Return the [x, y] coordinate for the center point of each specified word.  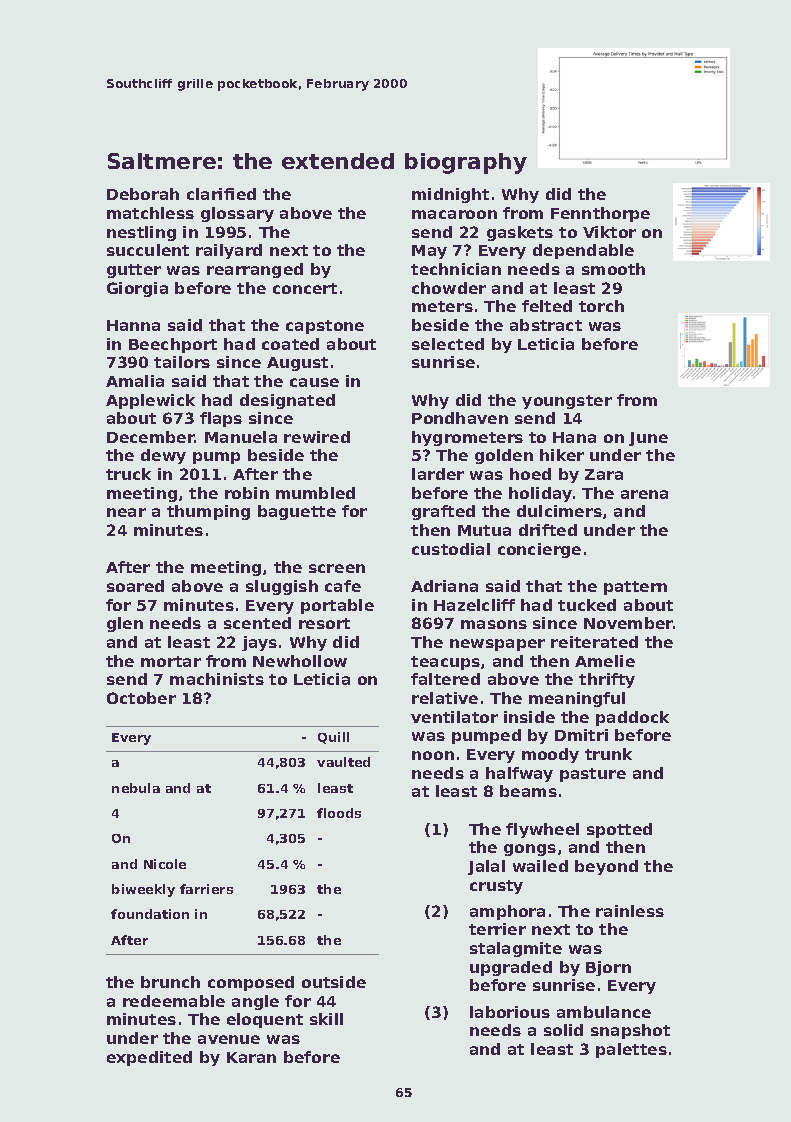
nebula [136, 788]
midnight [450, 195]
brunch [170, 982]
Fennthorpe [600, 214]
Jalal [486, 867]
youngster [567, 402]
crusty [496, 887]
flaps [221, 419]
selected [448, 344]
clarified [221, 194]
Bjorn [608, 968]
